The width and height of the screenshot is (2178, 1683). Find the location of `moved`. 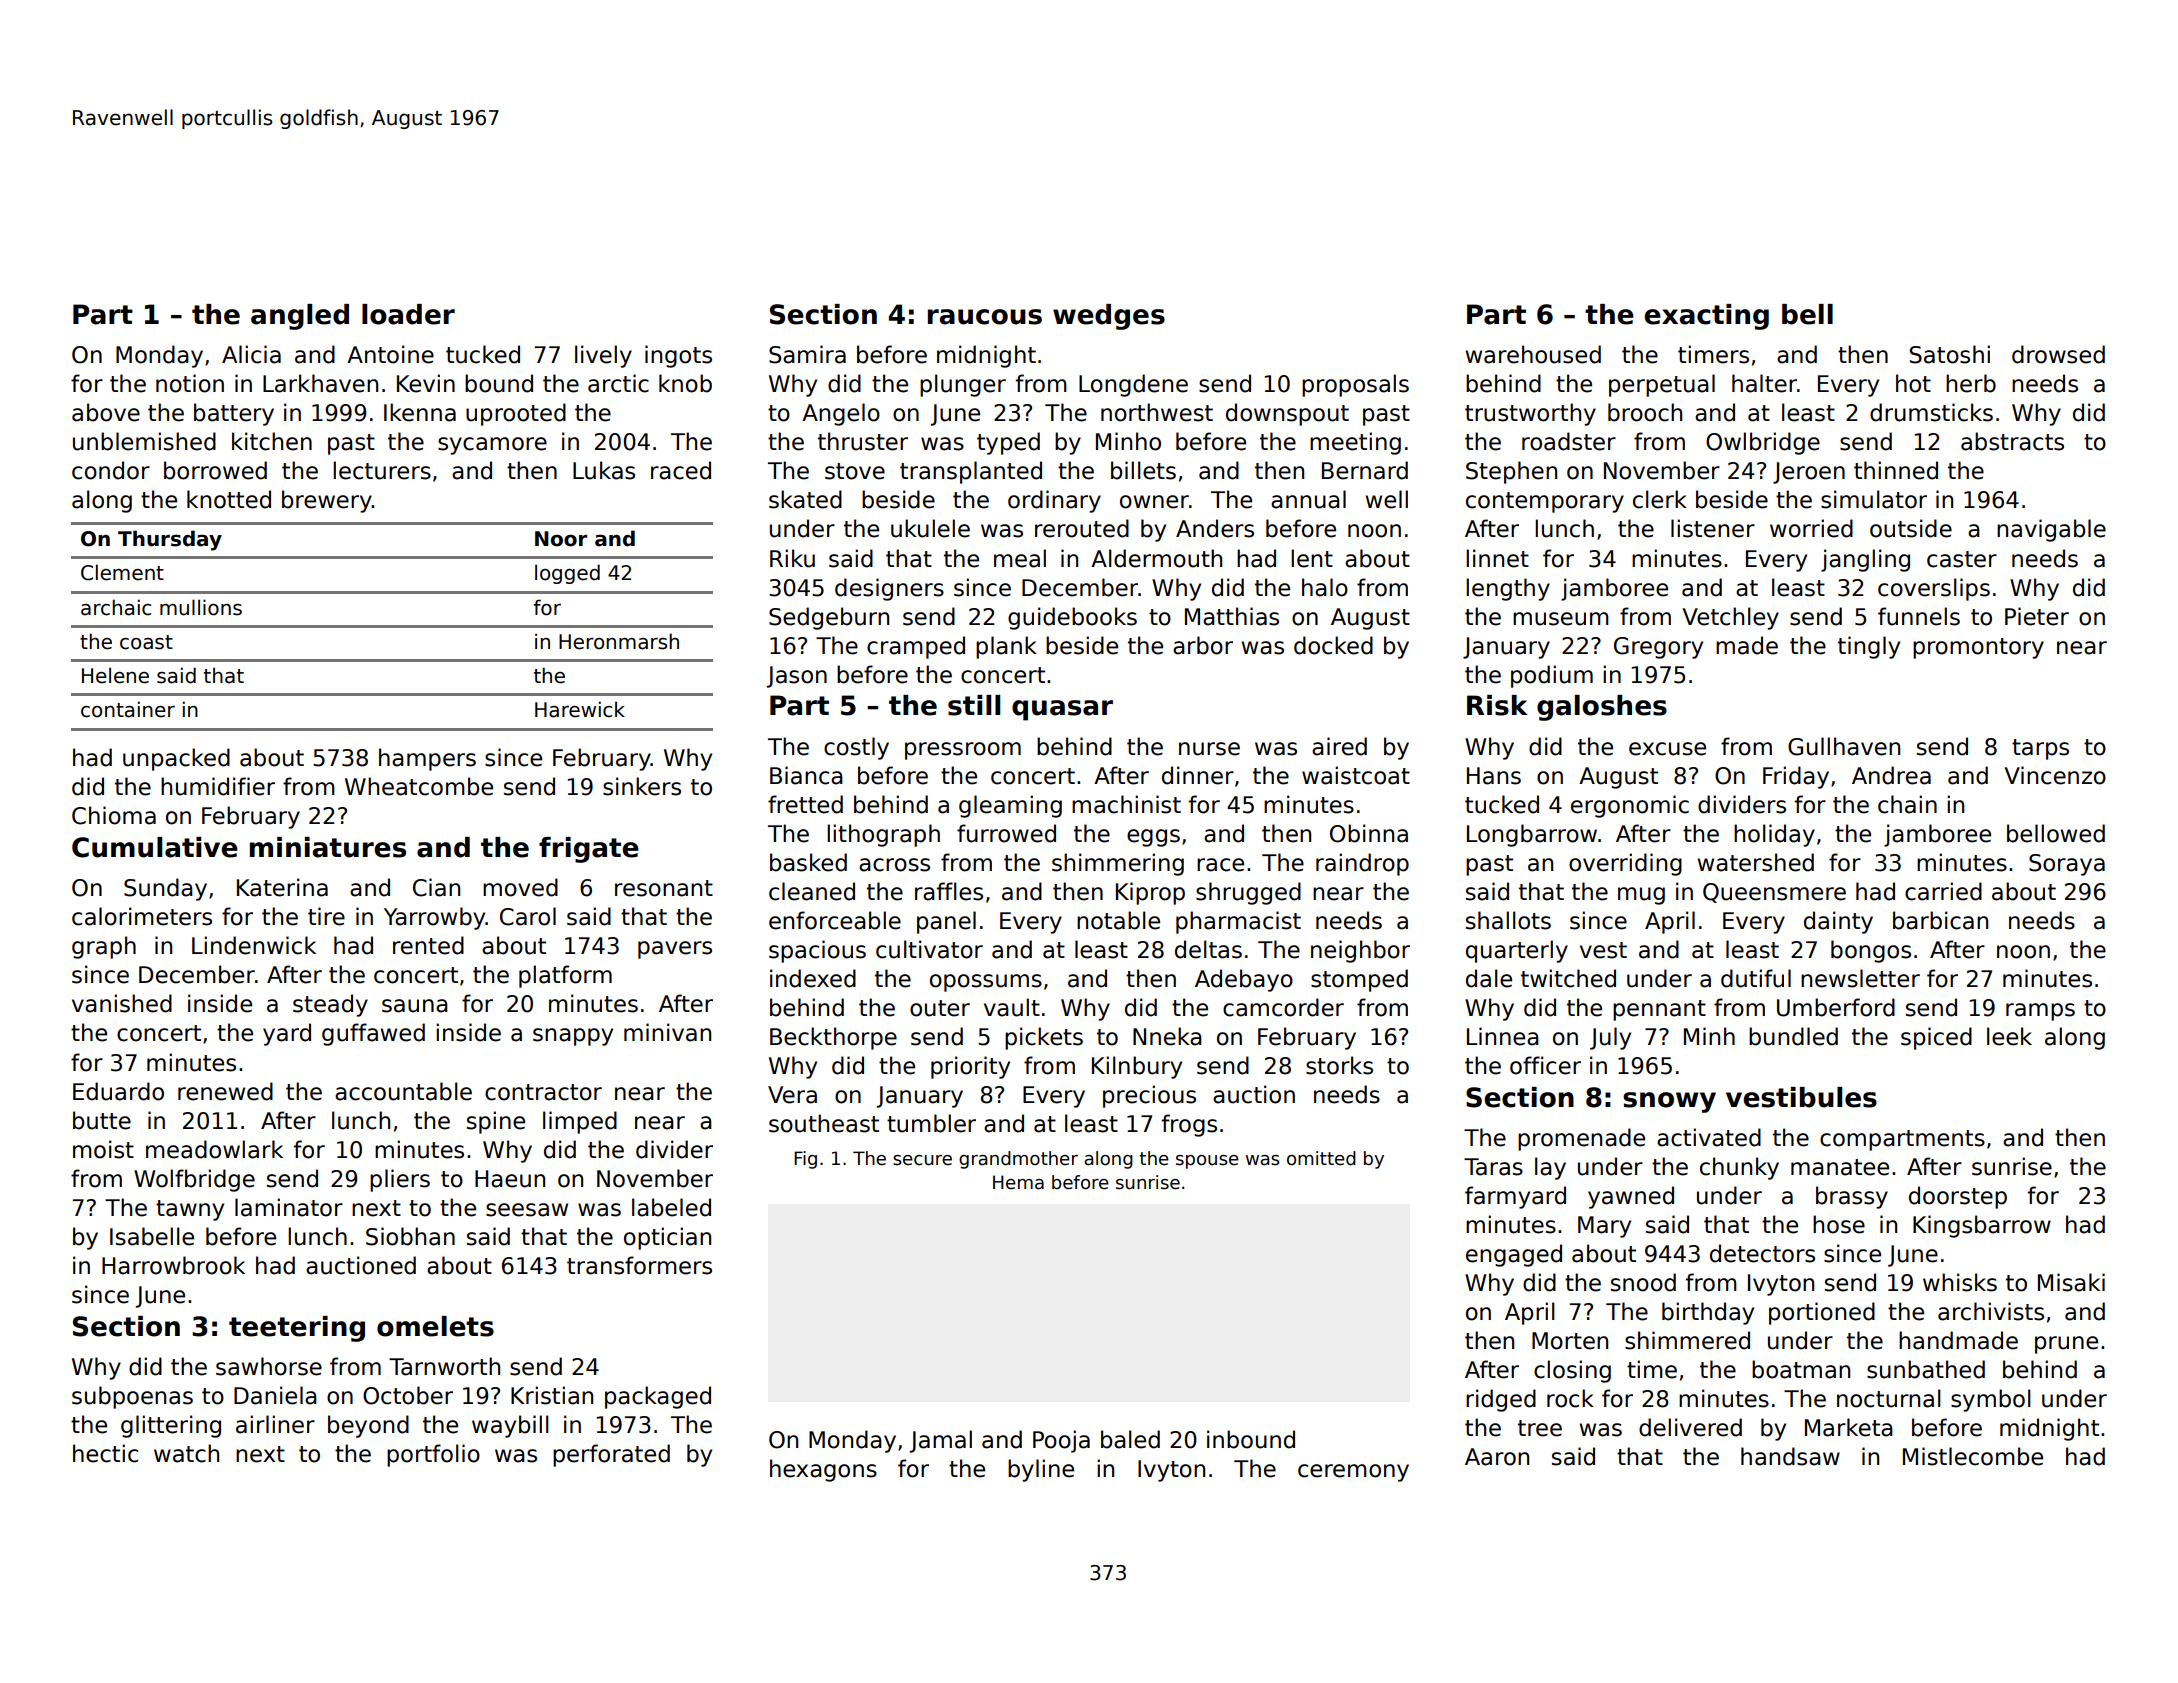

moved is located at coordinates (520, 887).
